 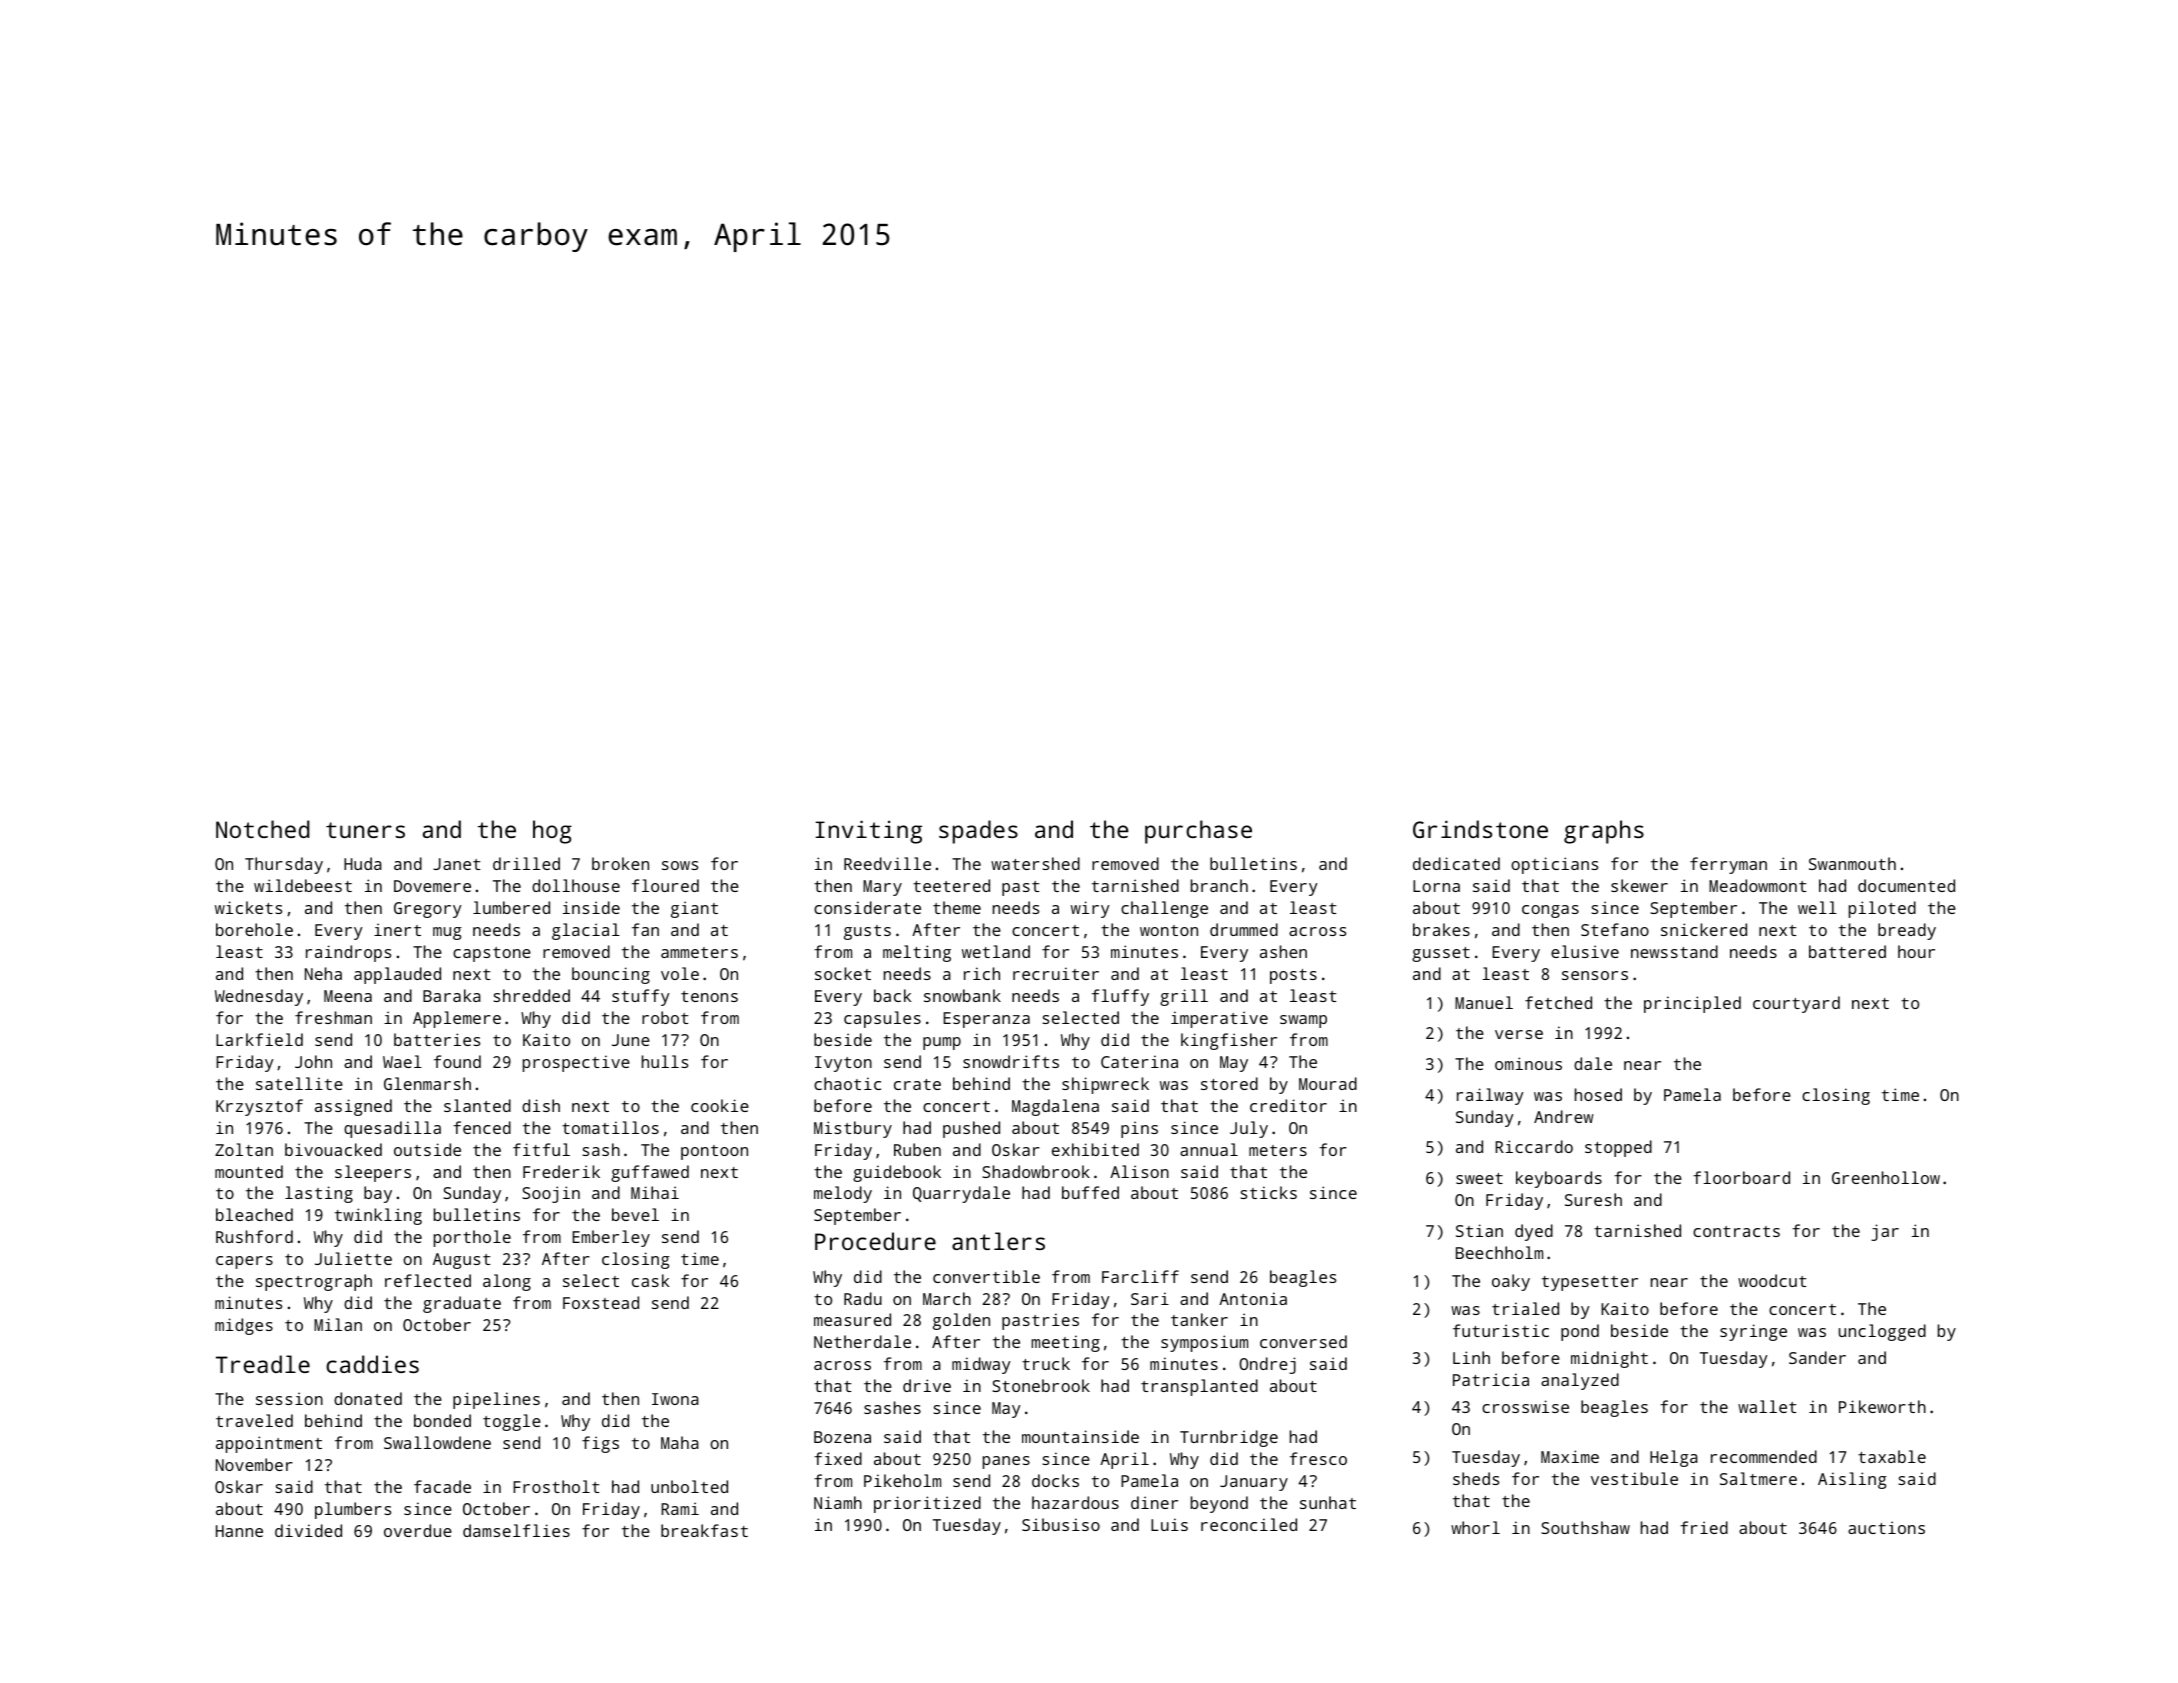 I want to click on courtyard, so click(x=1796, y=1004).
